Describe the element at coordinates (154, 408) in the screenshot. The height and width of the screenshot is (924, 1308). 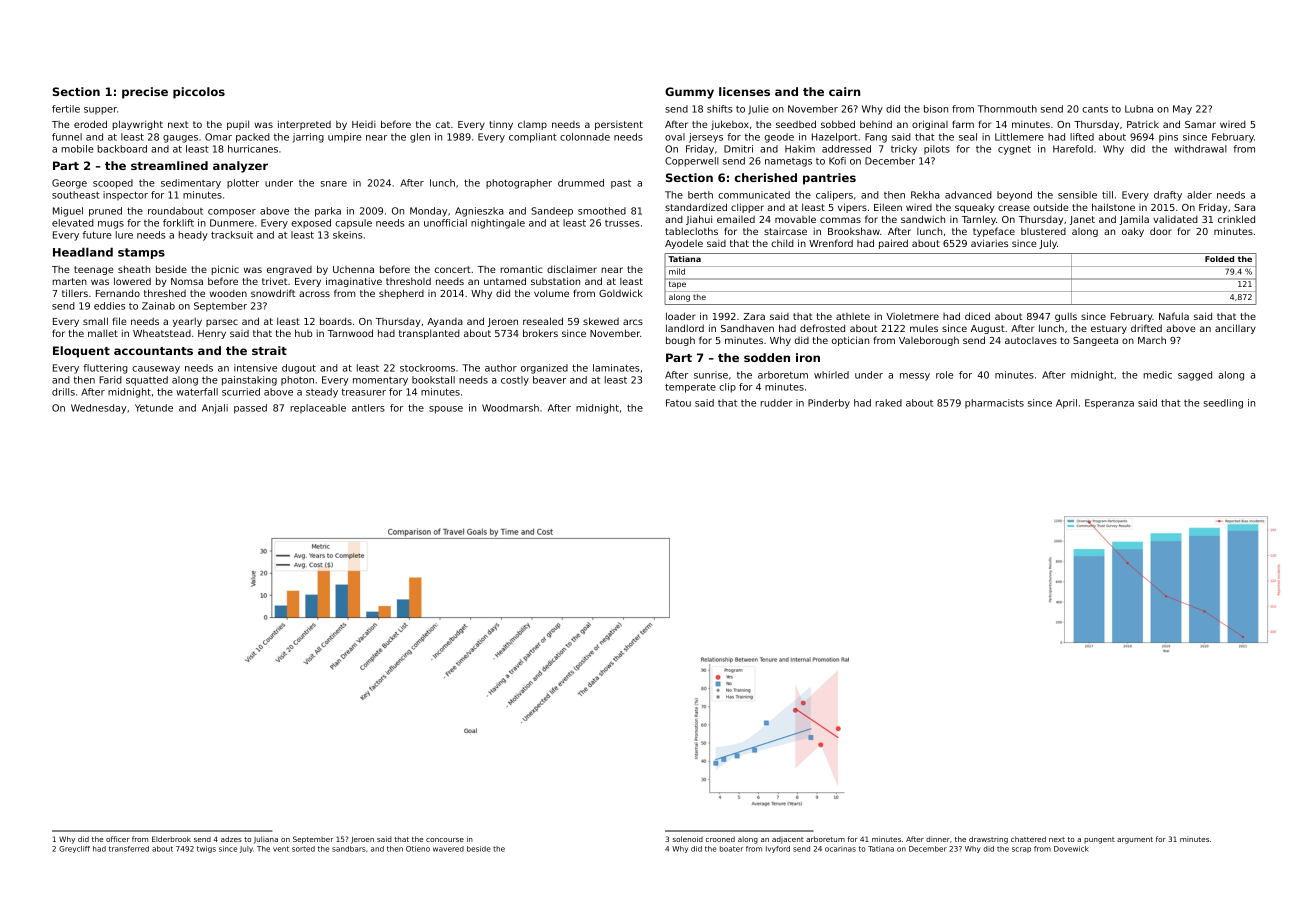
I see `Yetunde` at that location.
